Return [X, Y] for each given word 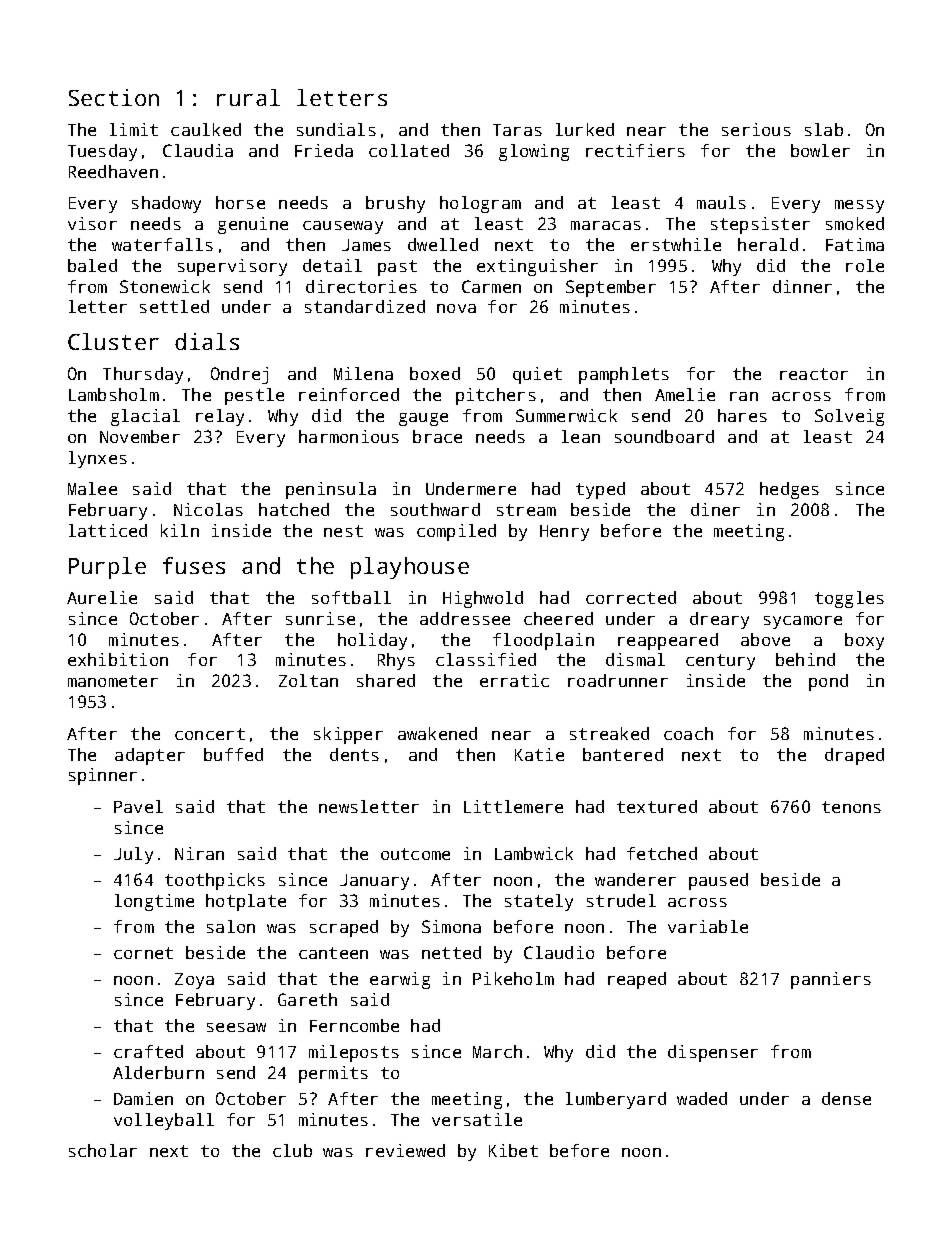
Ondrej [239, 375]
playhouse [410, 568]
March [497, 1051]
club [292, 1150]
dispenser [713, 1053]
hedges [789, 490]
